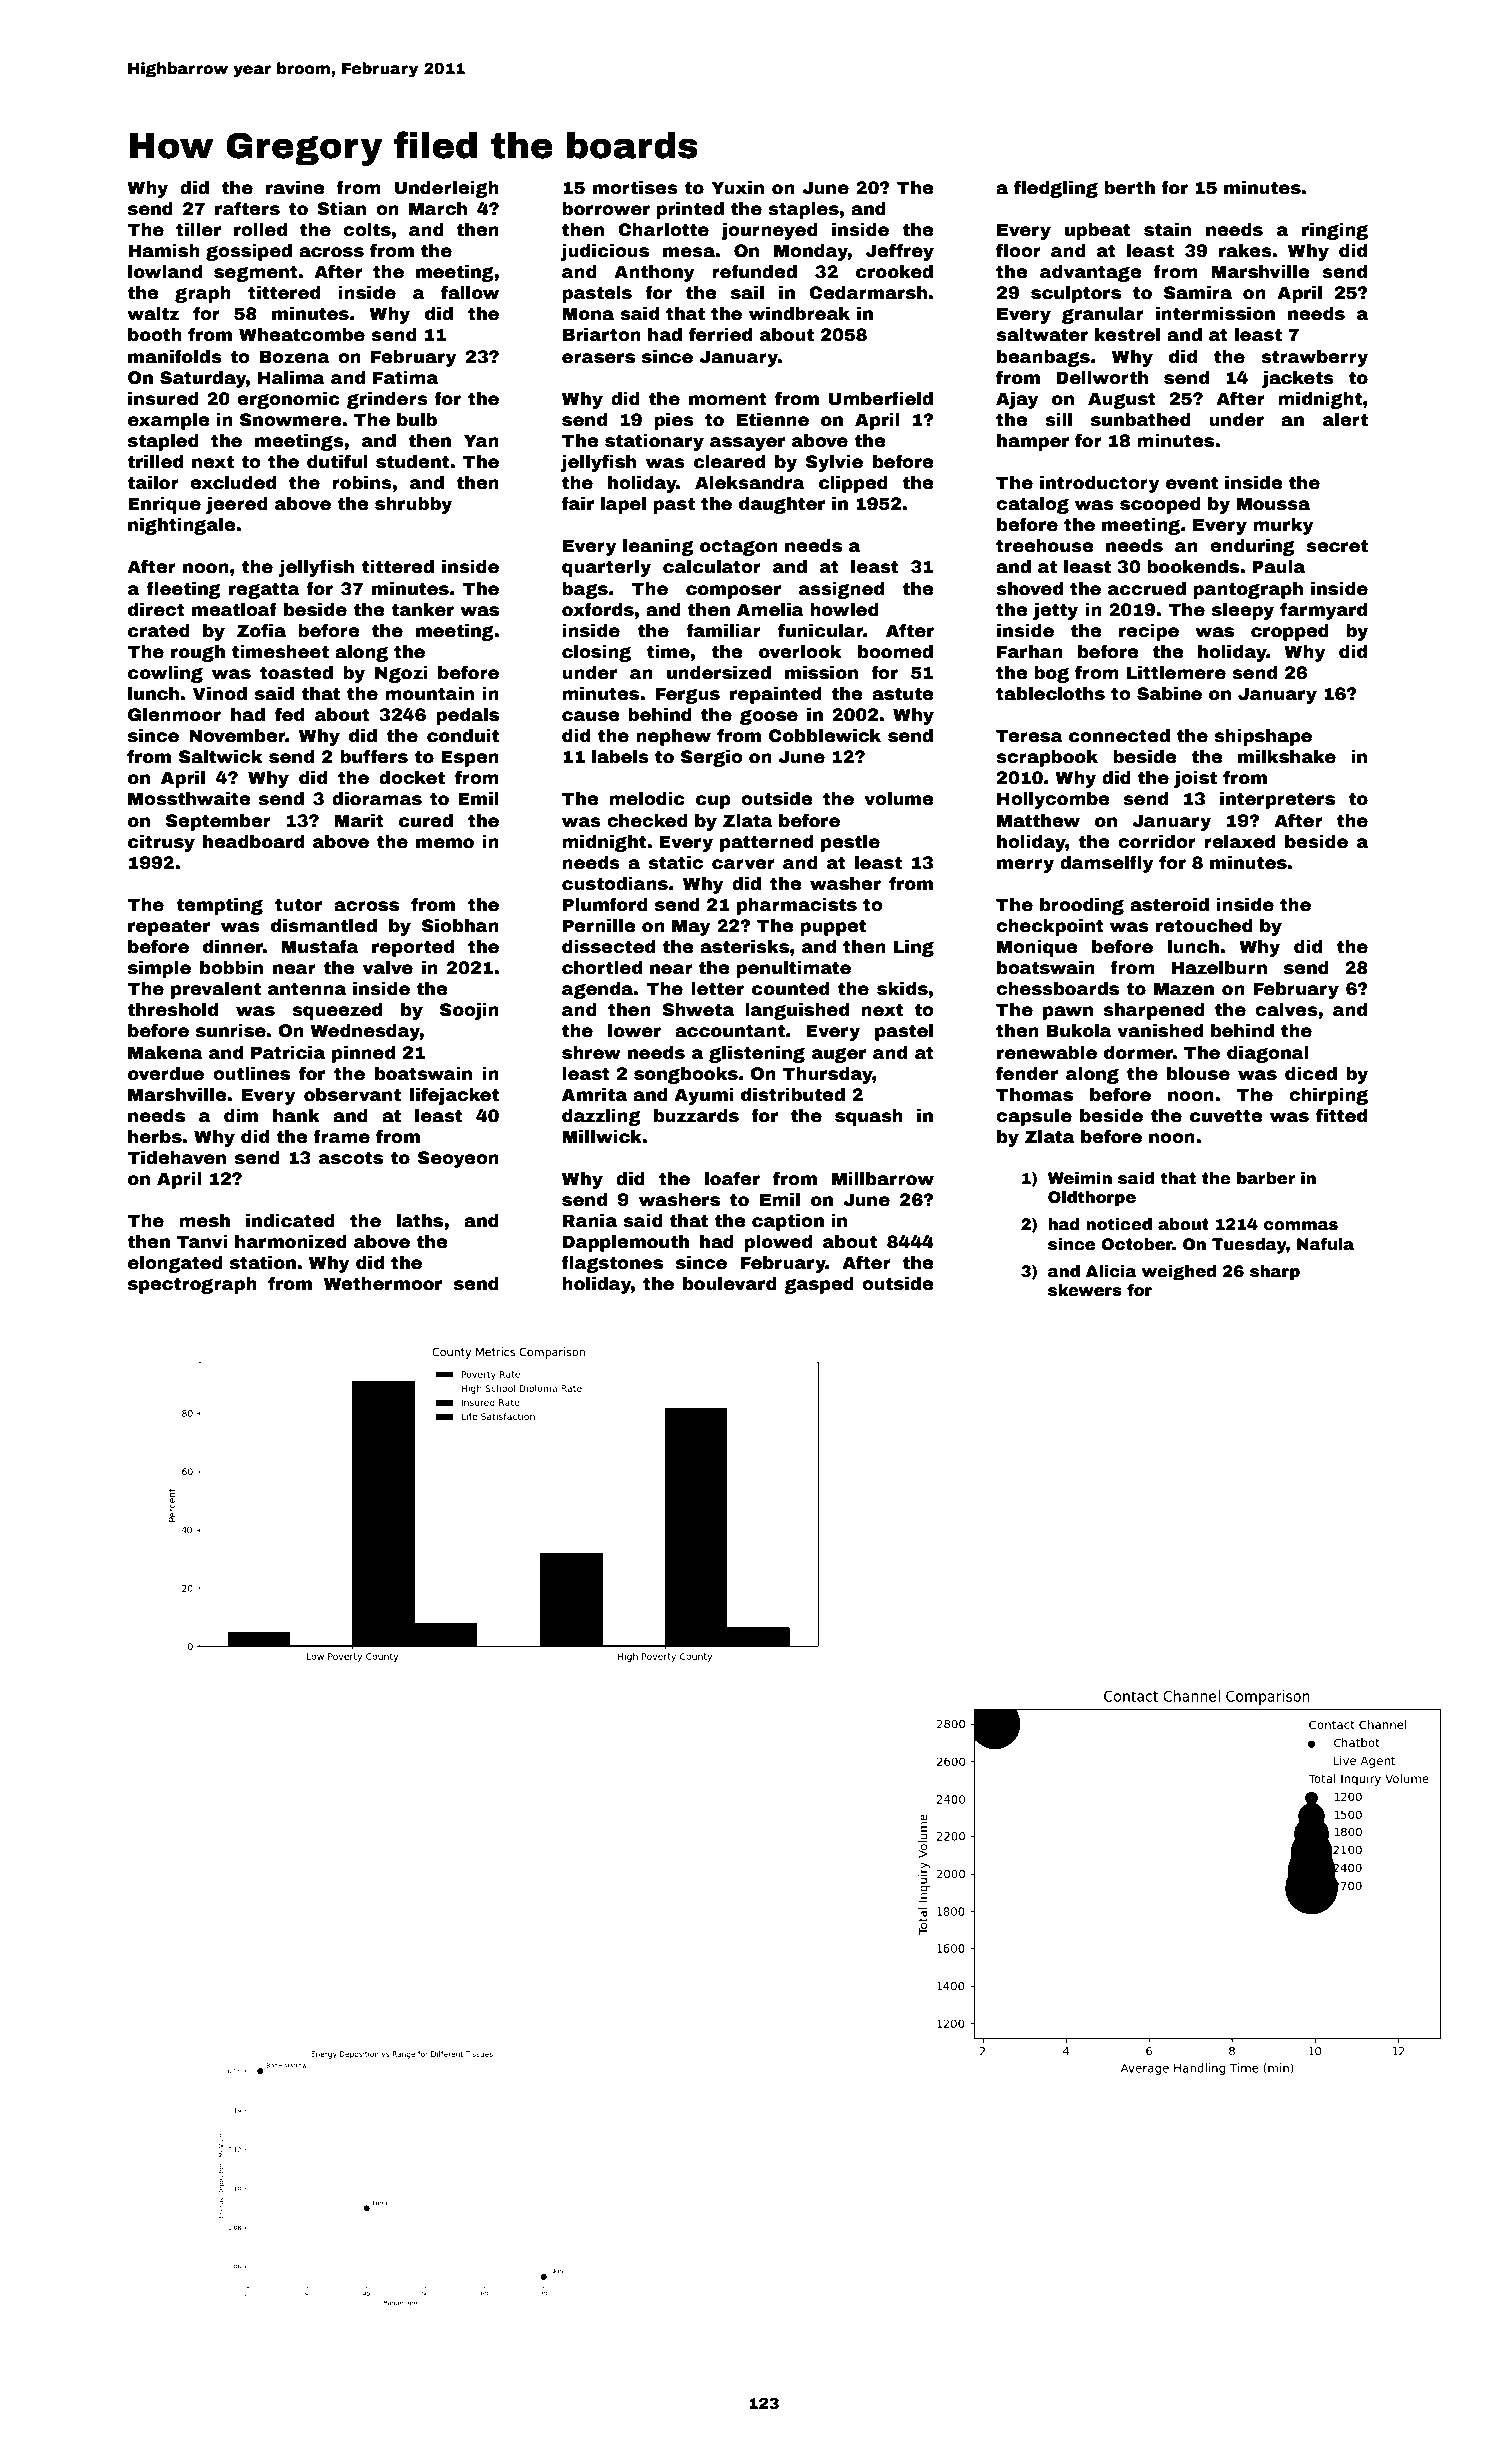 This screenshot has width=1496, height=2464. Describe the element at coordinates (155, 335) in the screenshot. I see `booth` at that location.
